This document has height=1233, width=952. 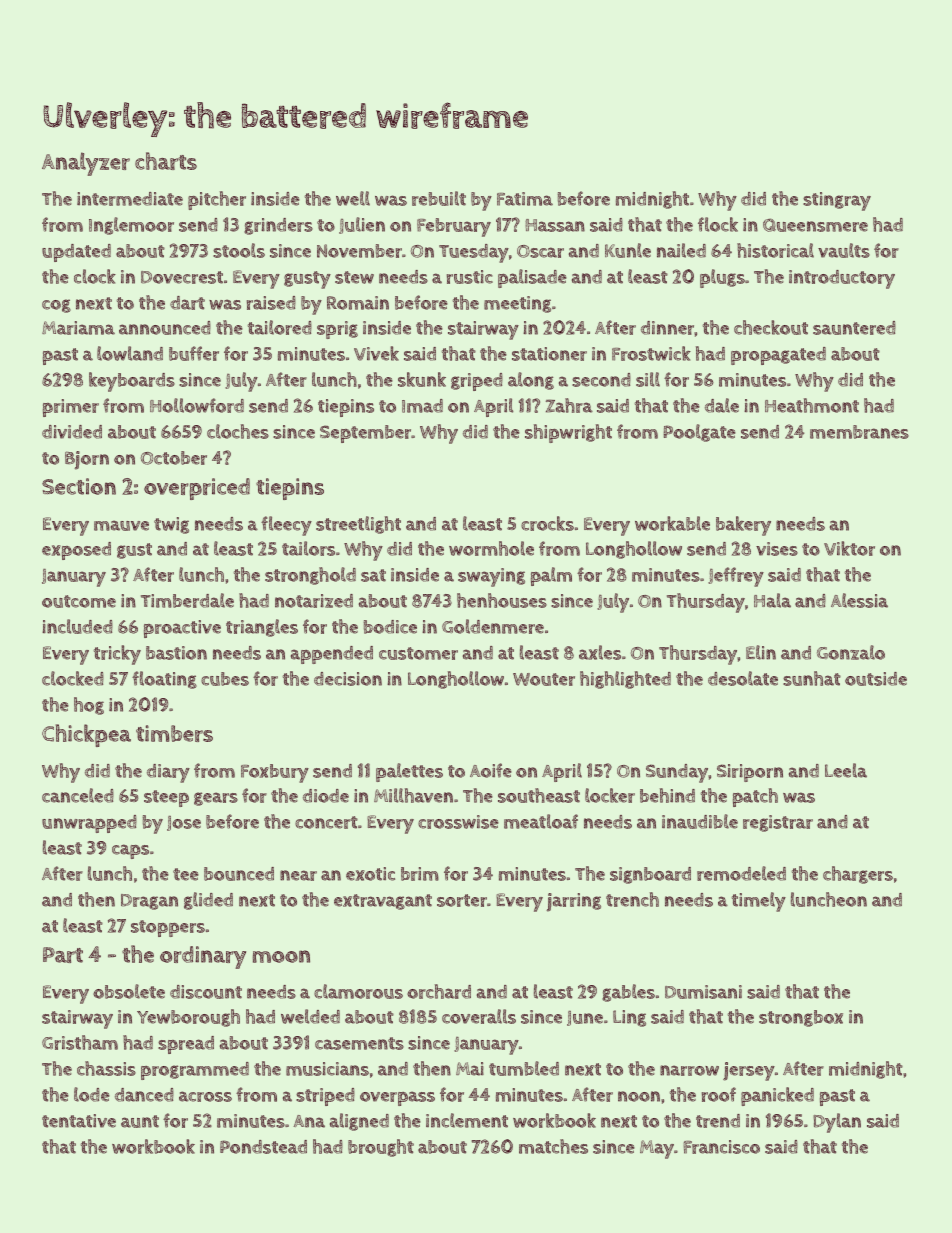 I want to click on Fatima, so click(x=525, y=199).
